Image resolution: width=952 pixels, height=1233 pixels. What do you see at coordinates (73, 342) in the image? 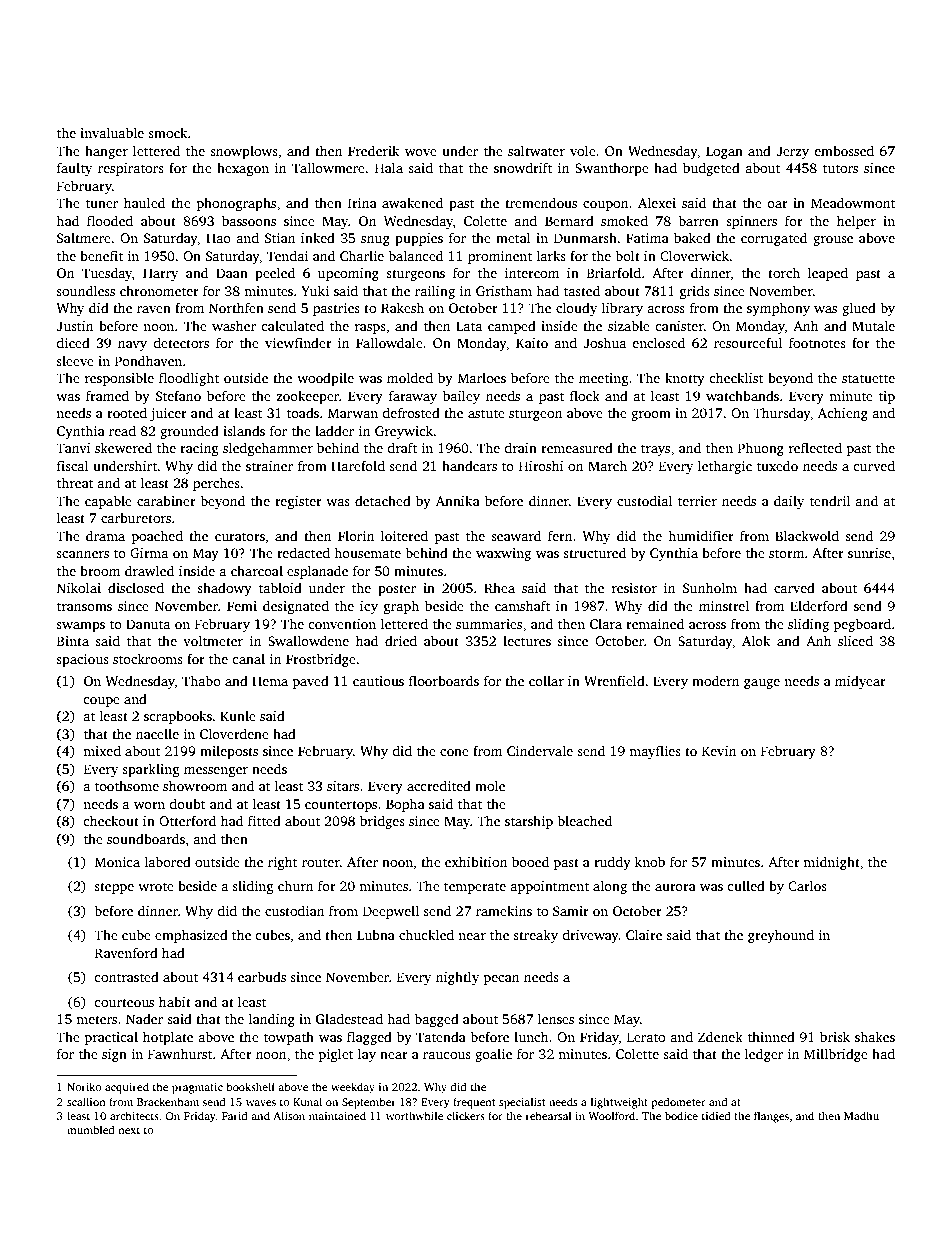
I see `diced` at bounding box center [73, 342].
